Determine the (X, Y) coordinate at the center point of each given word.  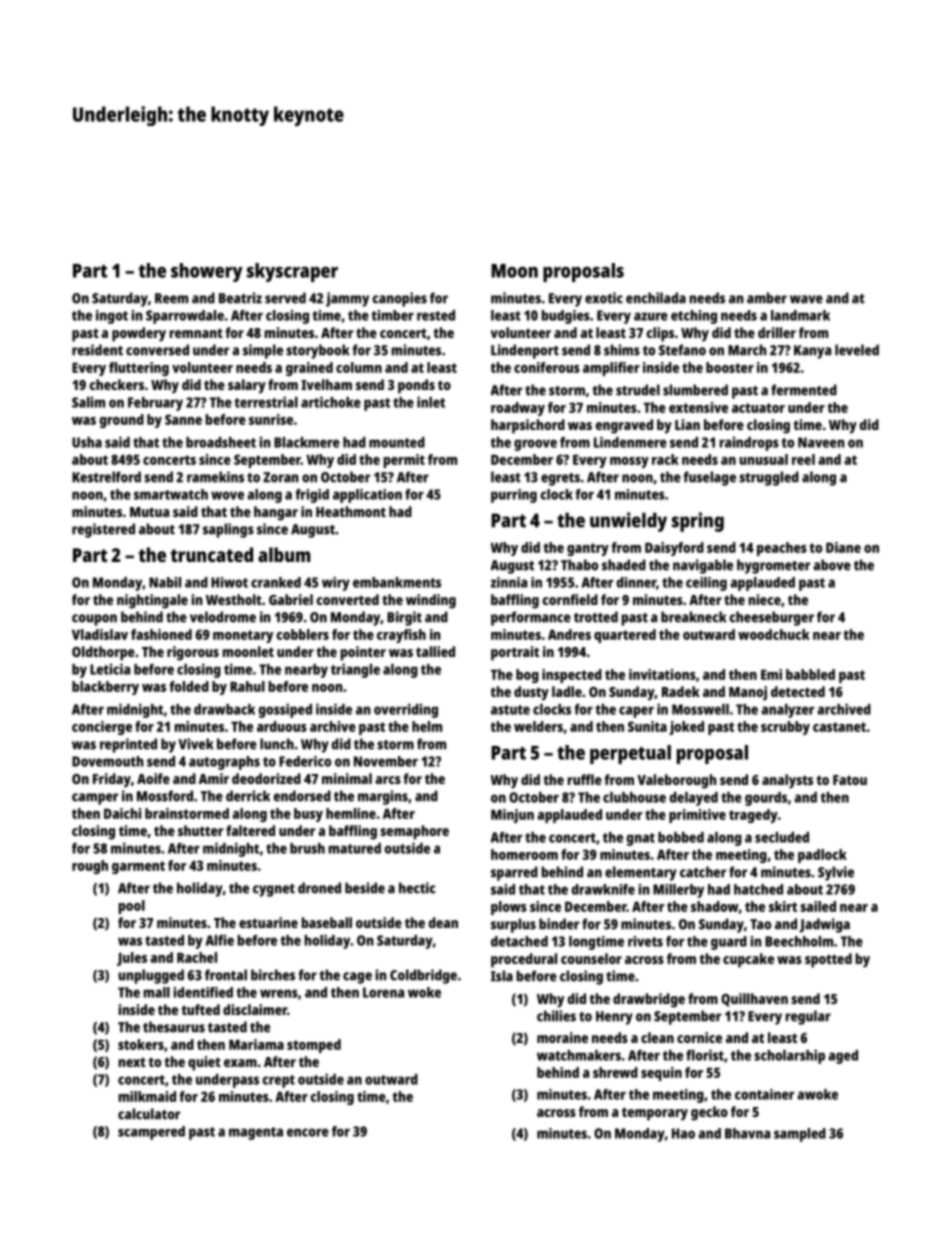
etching (694, 317)
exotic (604, 298)
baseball (327, 922)
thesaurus (174, 1027)
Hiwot (229, 582)
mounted (397, 442)
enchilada (656, 298)
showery (207, 272)
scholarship (789, 1056)
